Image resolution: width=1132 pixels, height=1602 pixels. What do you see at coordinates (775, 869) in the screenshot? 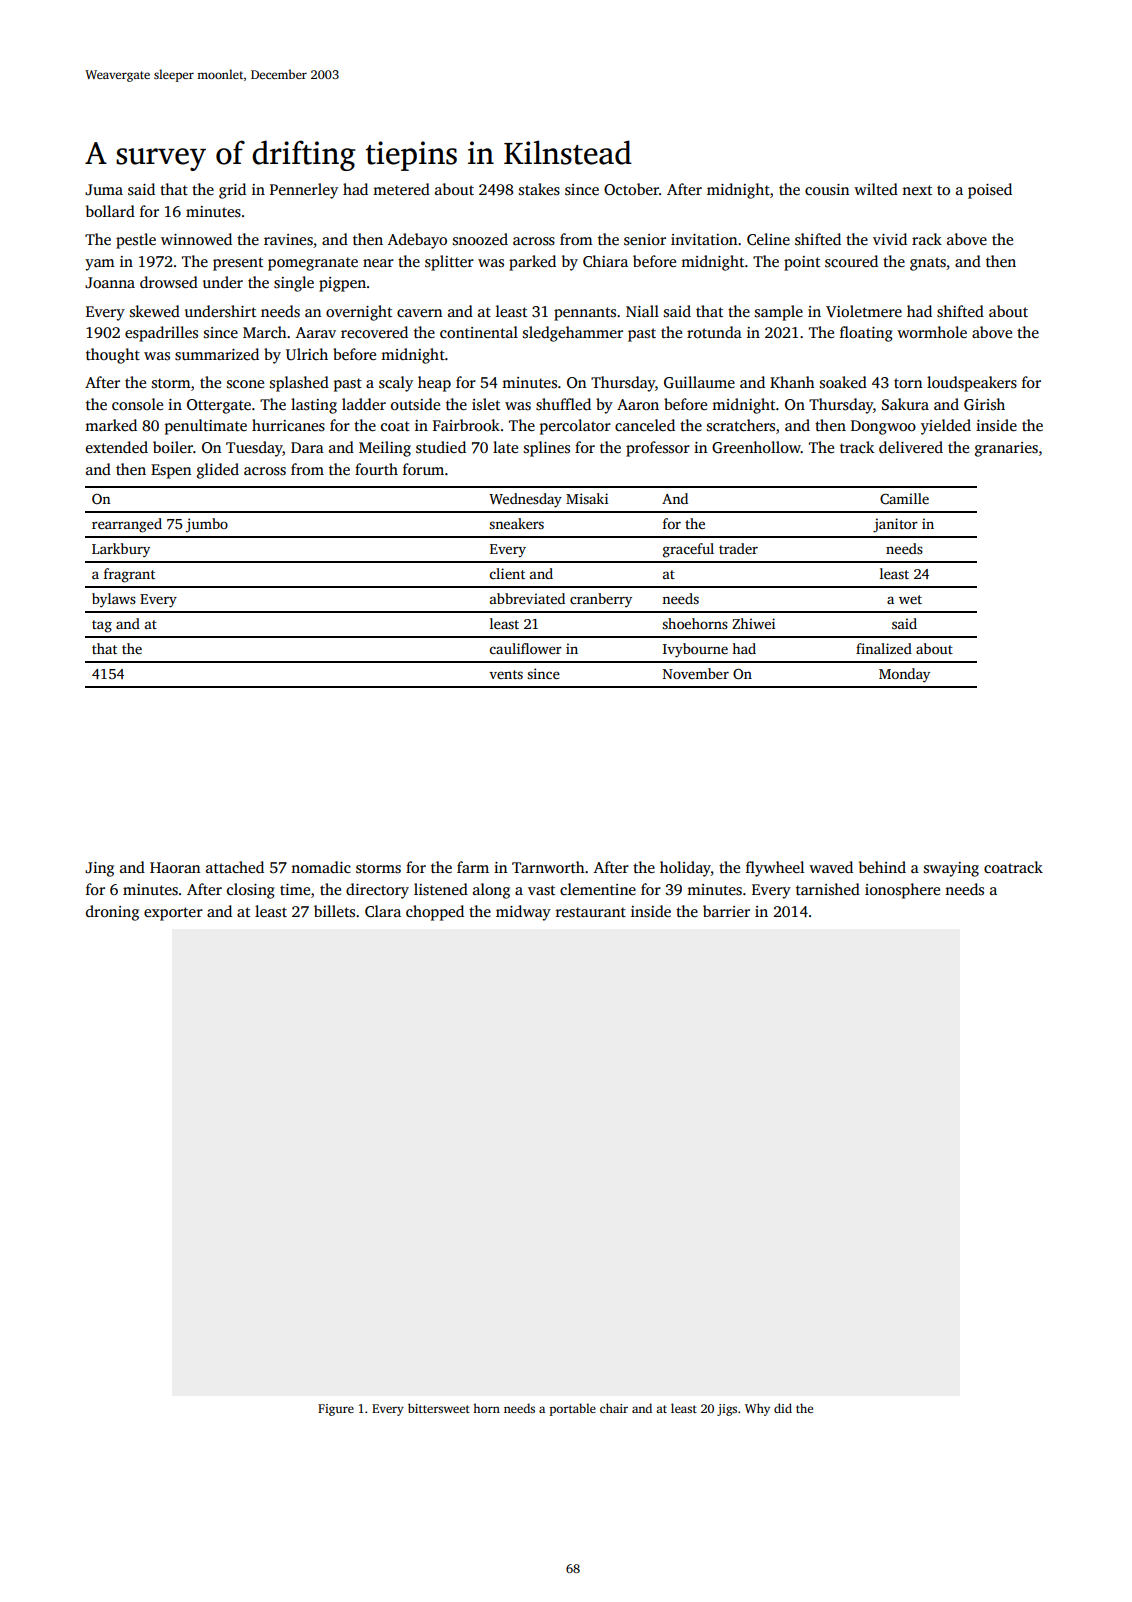
I see `flywheel` at bounding box center [775, 869].
